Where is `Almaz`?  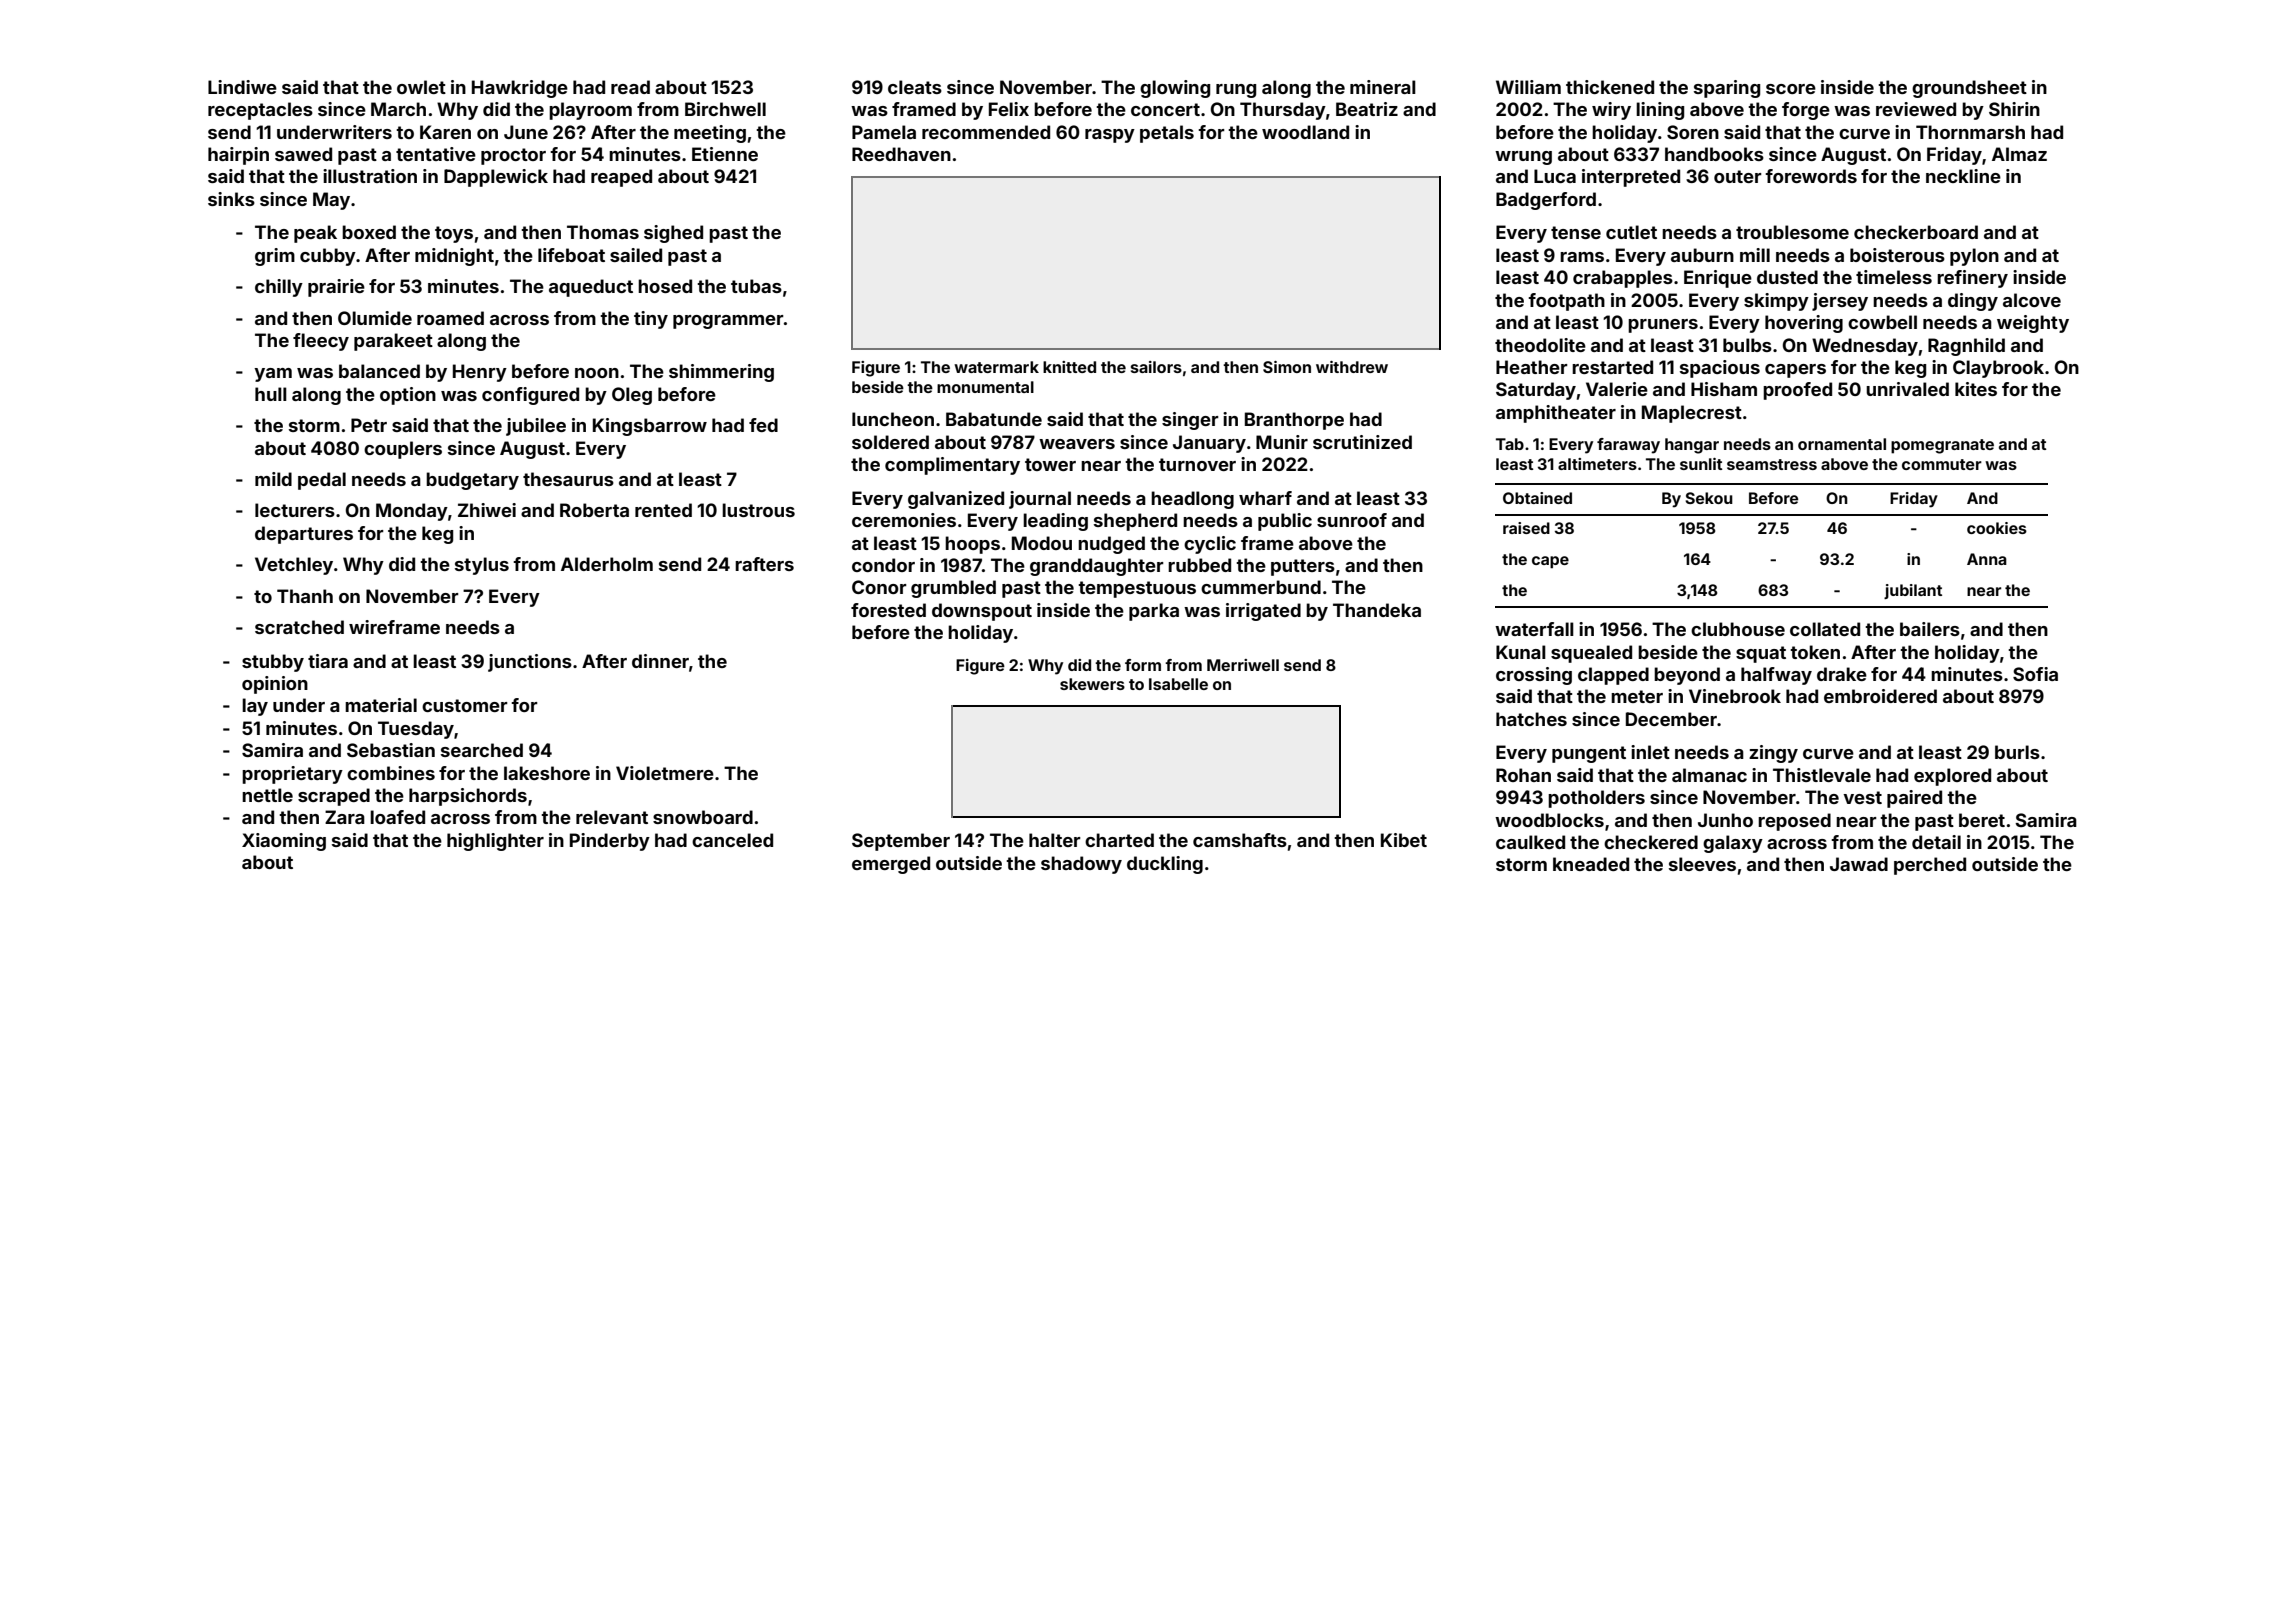
Almaz is located at coordinates (2019, 154).
